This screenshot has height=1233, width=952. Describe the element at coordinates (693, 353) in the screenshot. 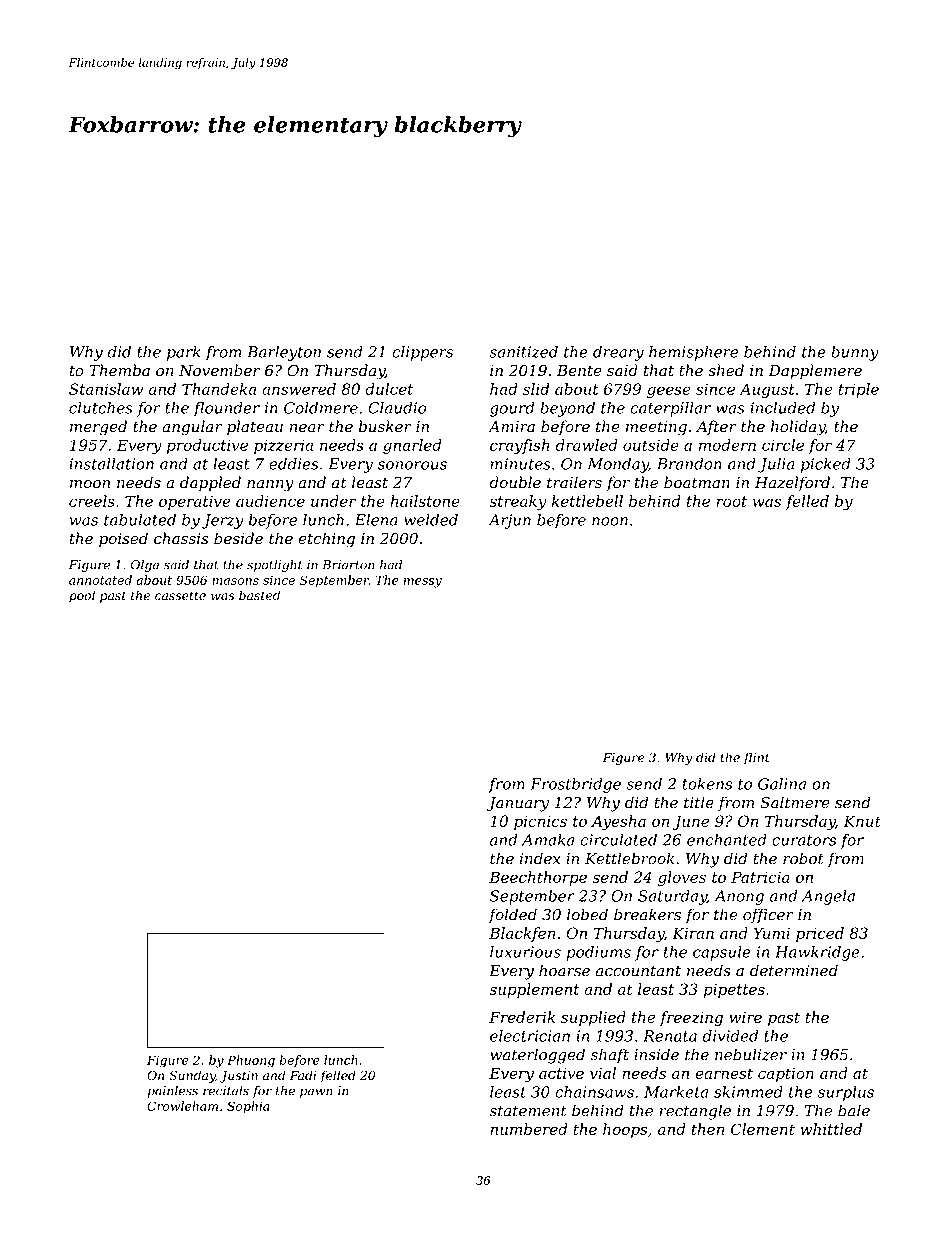

I see `hemisphere` at that location.
